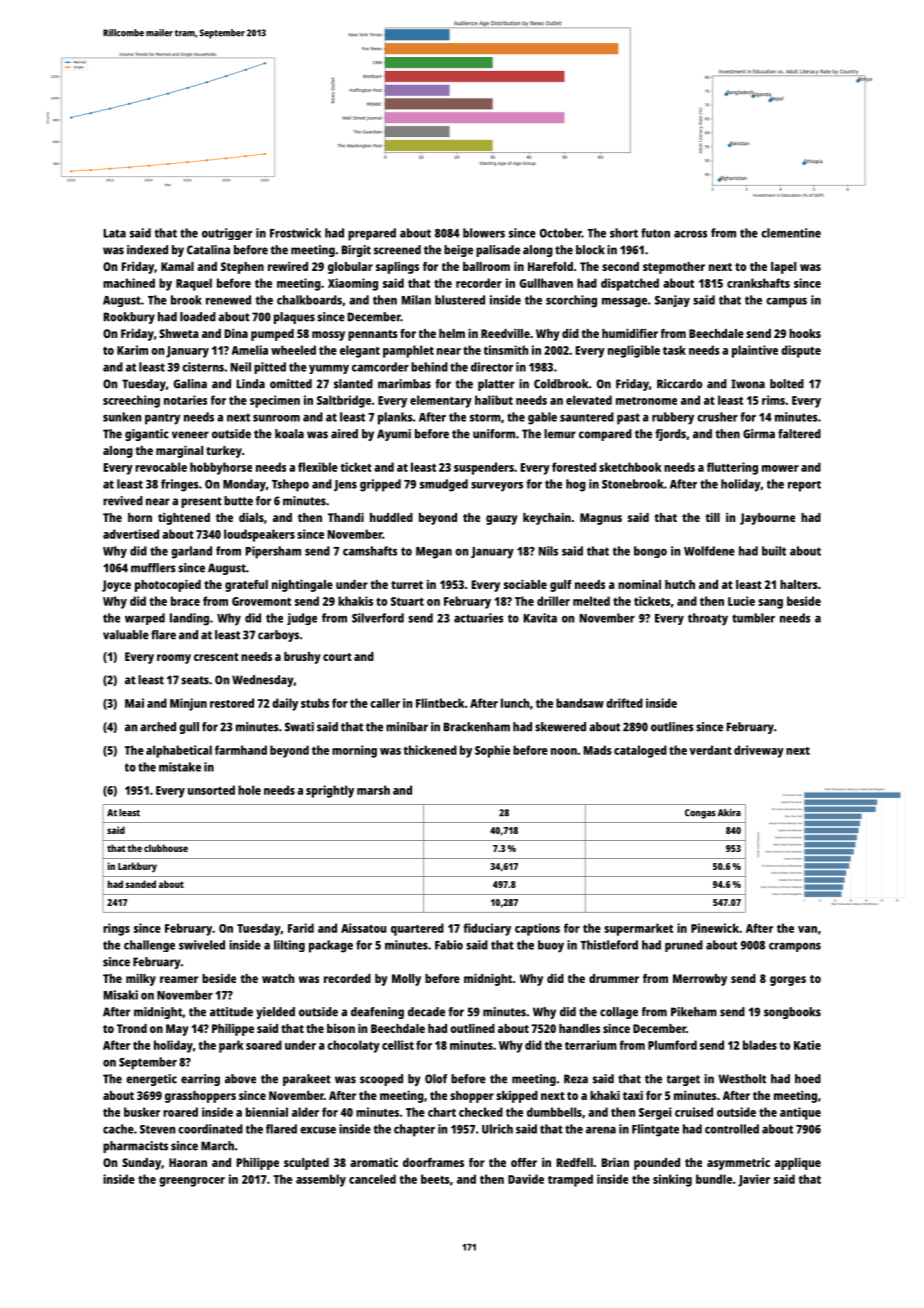 This screenshot has height=1308, width=924. Describe the element at coordinates (732, 1129) in the screenshot. I see `controlled` at that location.
